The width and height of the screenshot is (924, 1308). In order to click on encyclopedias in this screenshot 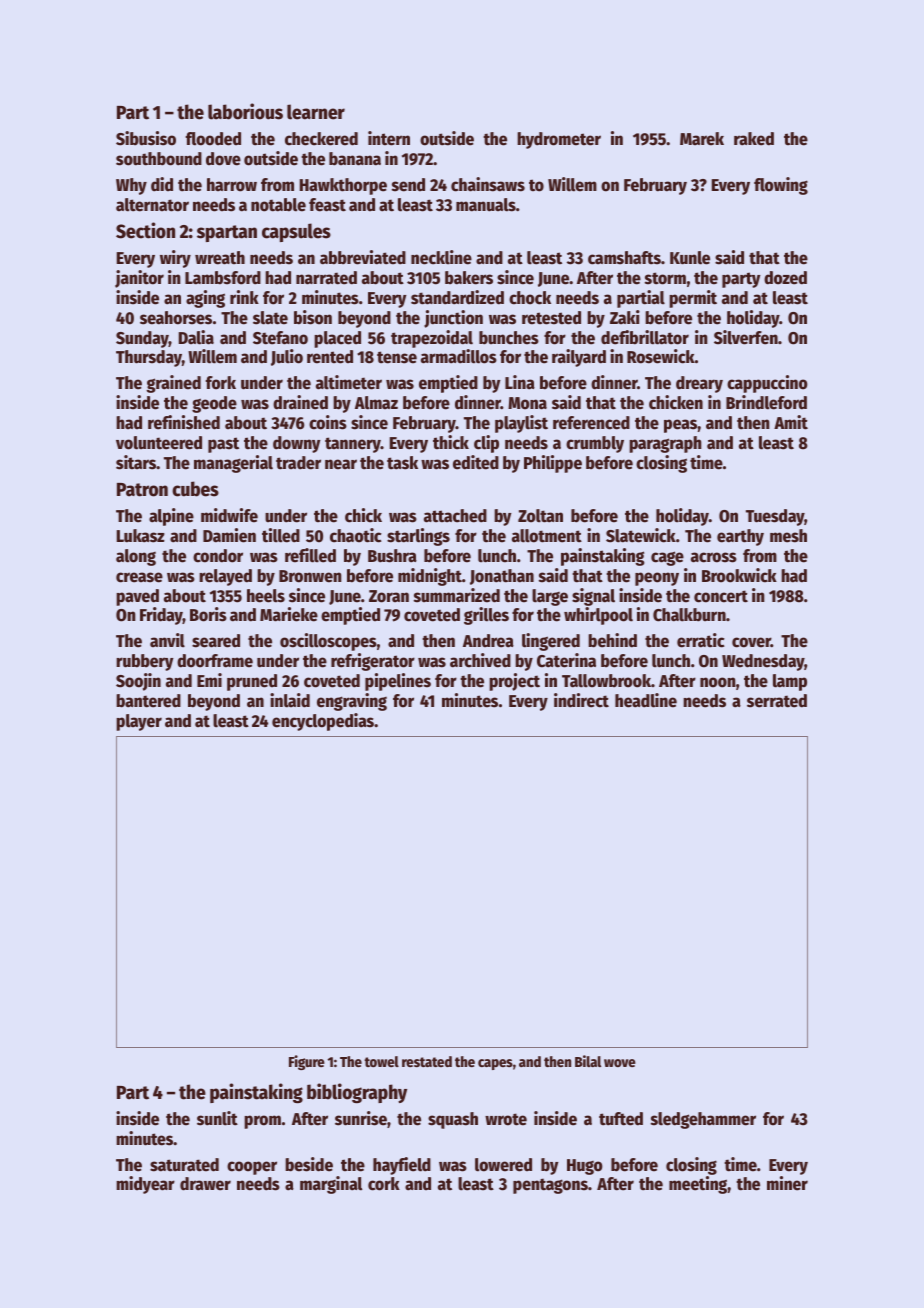, I will do `click(323, 722)`.
